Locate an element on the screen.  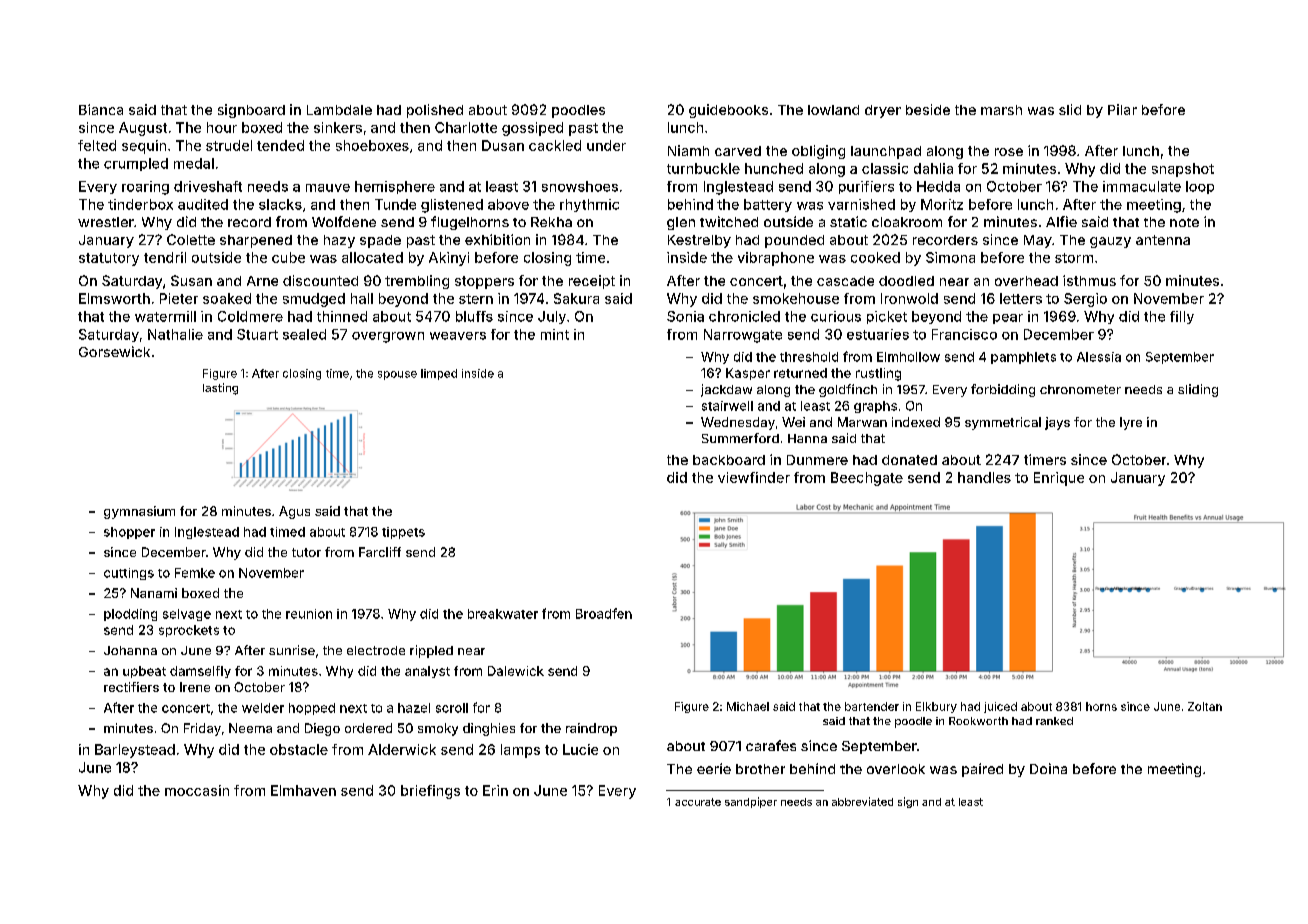
Colette is located at coordinates (191, 239).
